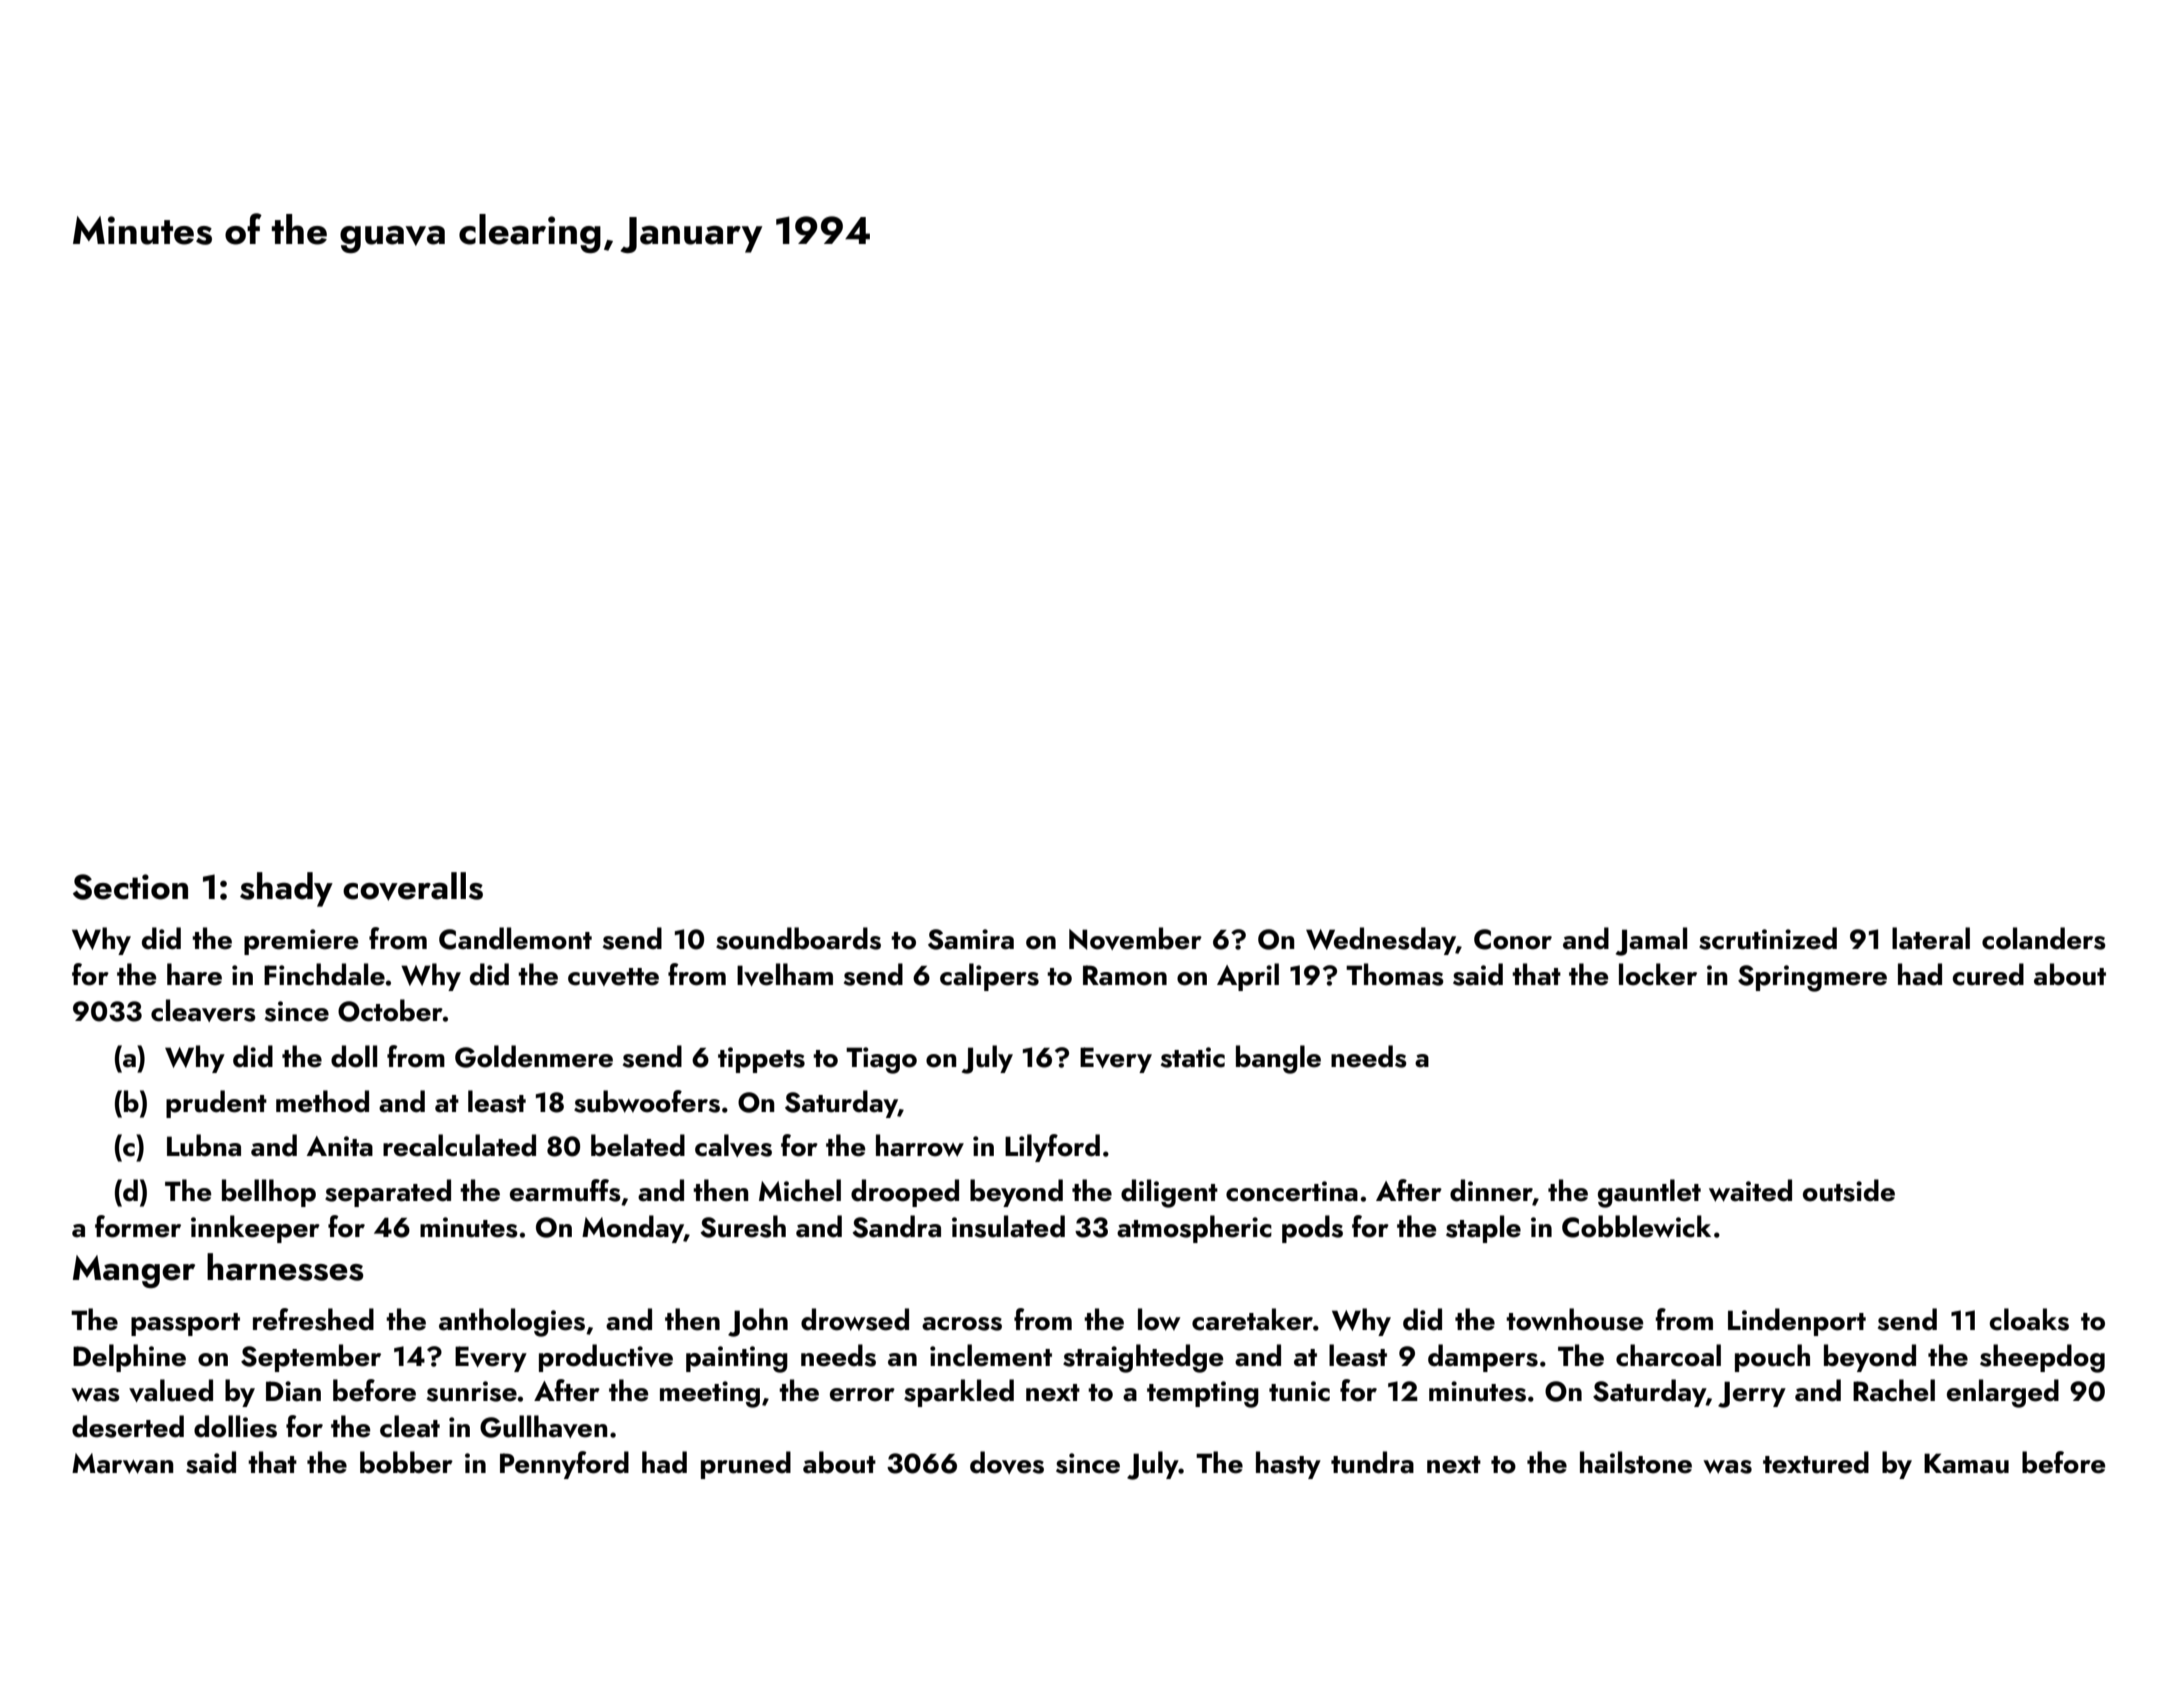 Image resolution: width=2178 pixels, height=1683 pixels. I want to click on static, so click(1193, 1057).
